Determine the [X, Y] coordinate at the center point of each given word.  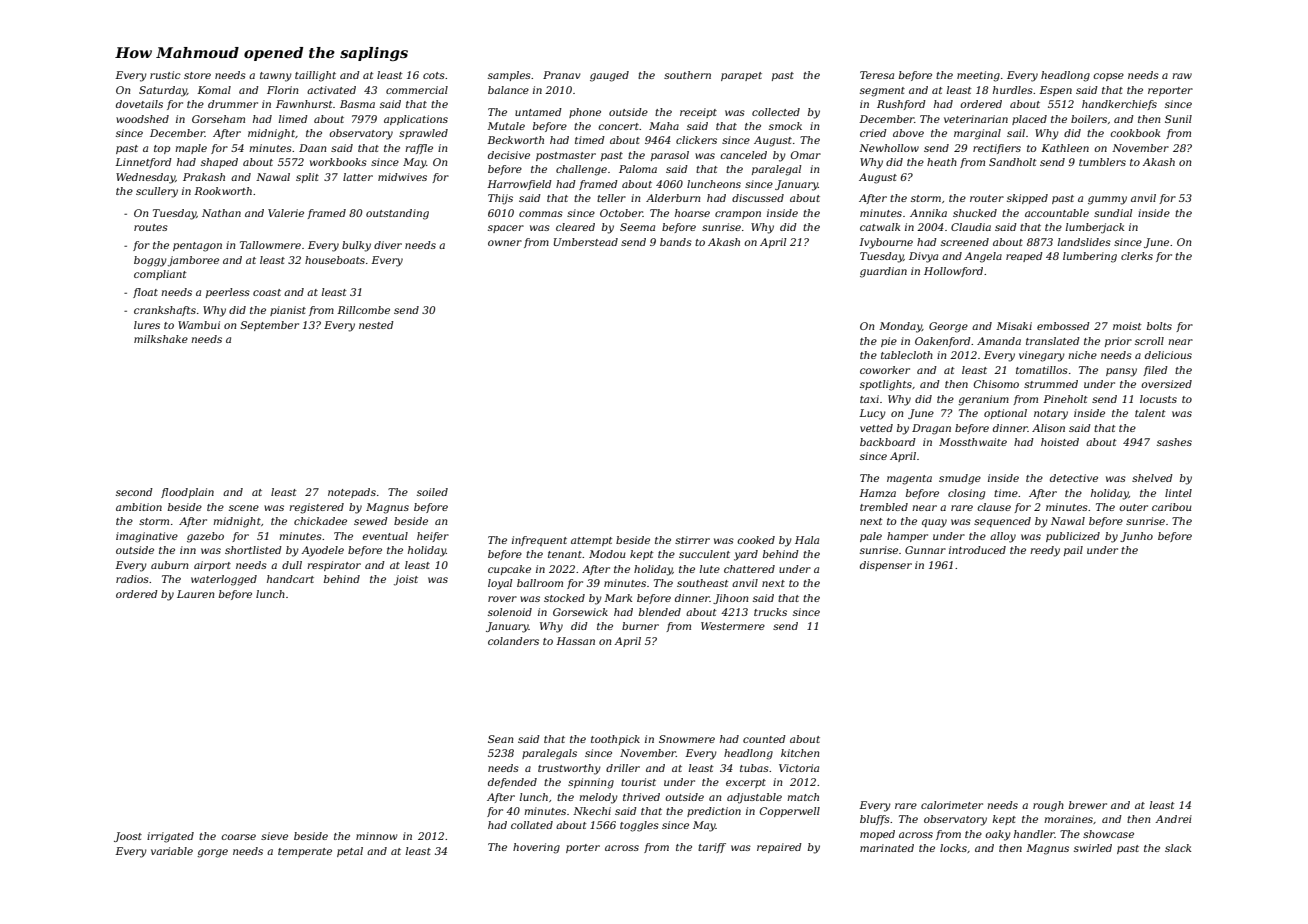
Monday [900, 327]
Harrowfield [519, 185]
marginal [977, 134]
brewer [1088, 805]
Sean [500, 739]
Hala [807, 540]
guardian [883, 272]
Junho [1136, 537]
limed [293, 119]
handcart [290, 579]
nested [376, 325]
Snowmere [687, 739]
